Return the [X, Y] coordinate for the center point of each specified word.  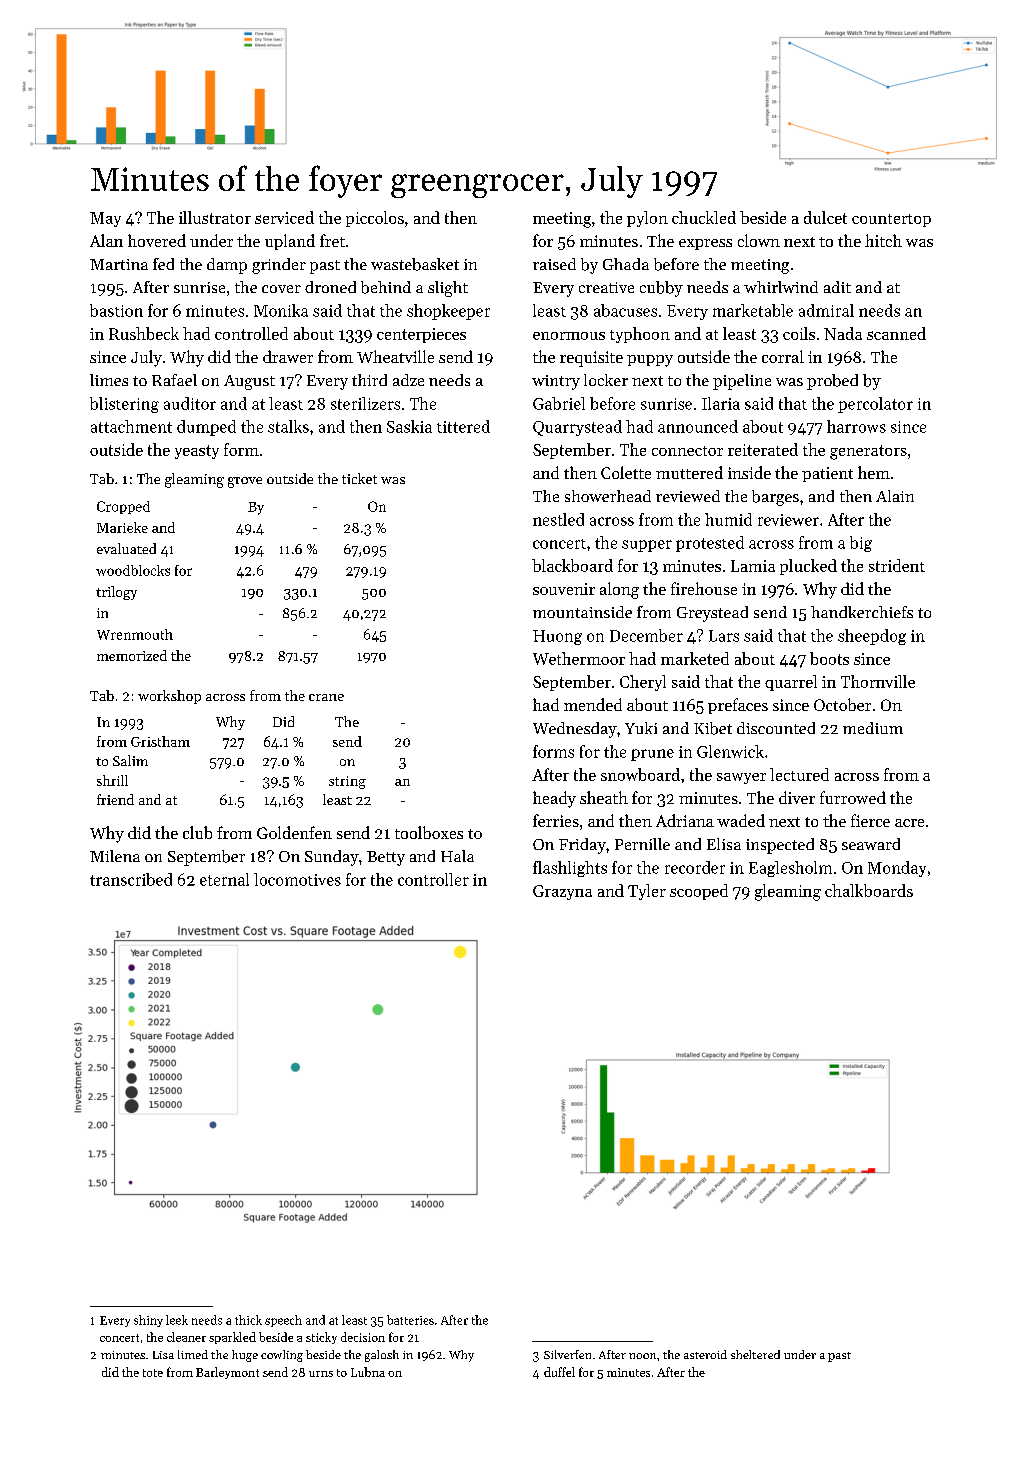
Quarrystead [577, 428]
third [369, 380]
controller [433, 879]
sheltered [755, 1354]
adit [837, 287]
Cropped [123, 507]
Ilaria [721, 403]
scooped [699, 892]
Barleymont [227, 1373]
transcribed [131, 879]
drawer [288, 356]
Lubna [368, 1372]
